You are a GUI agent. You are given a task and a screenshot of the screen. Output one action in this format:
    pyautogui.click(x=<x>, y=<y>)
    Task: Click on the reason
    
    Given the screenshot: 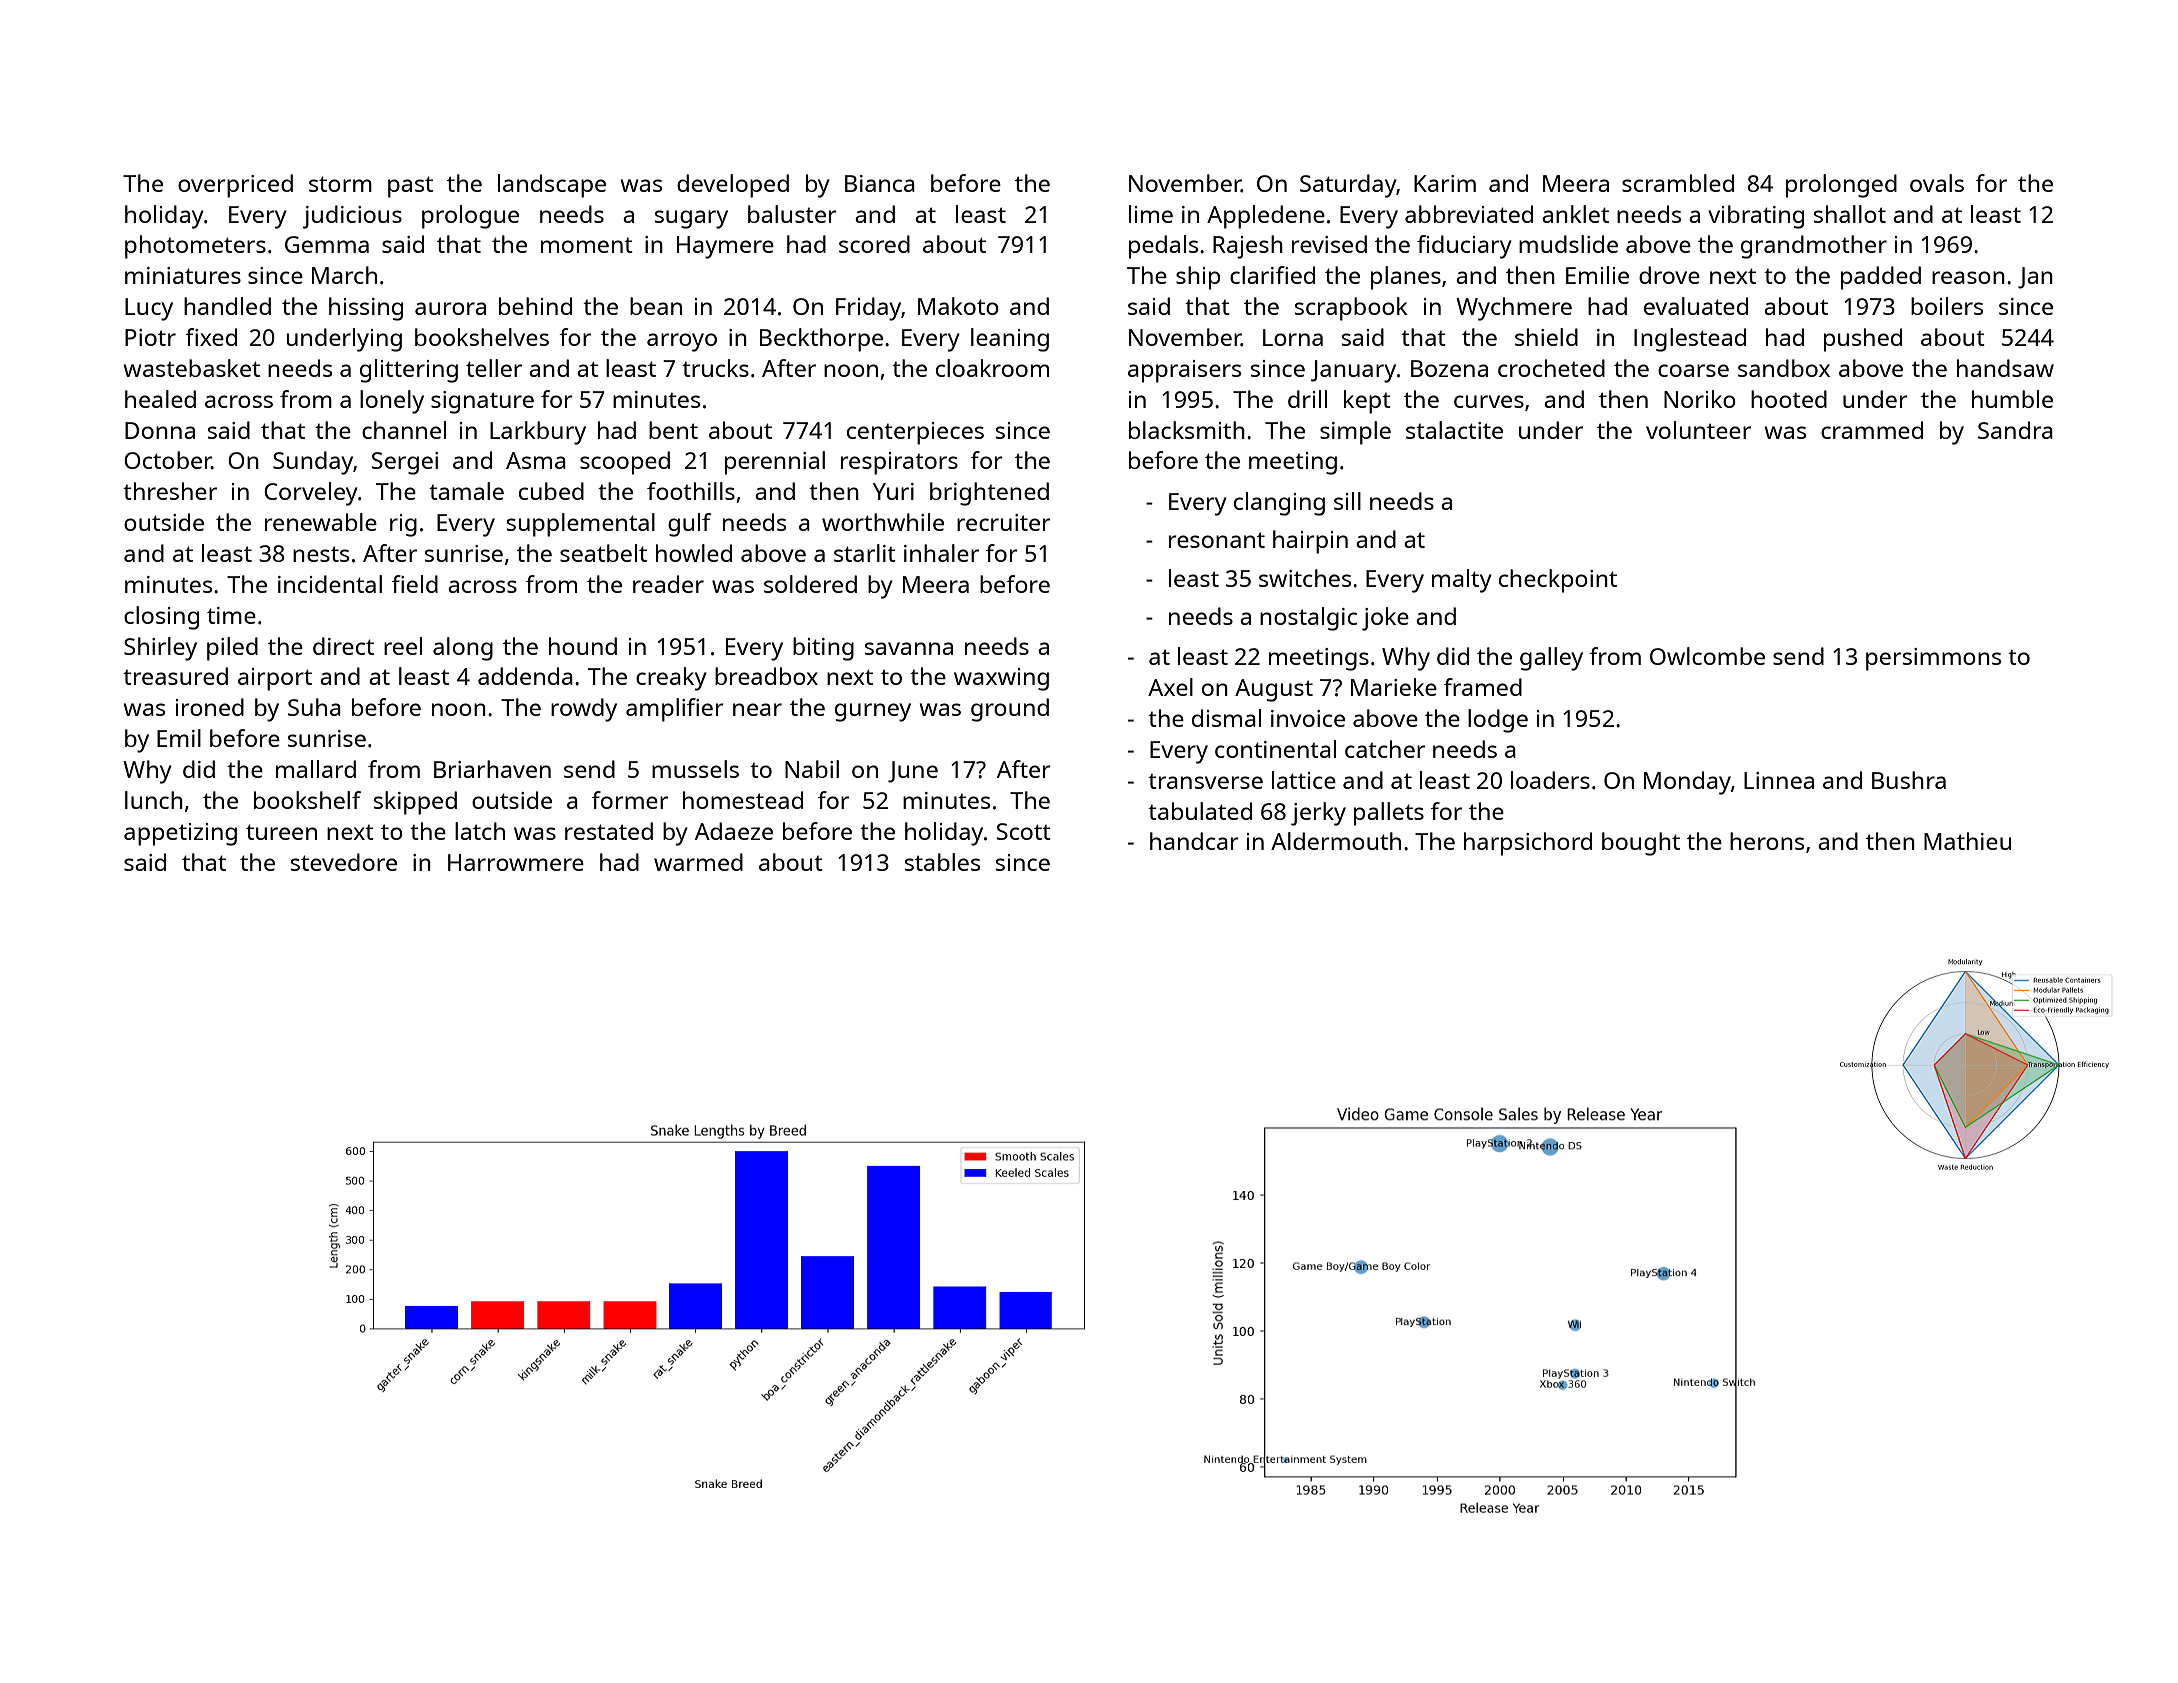 What is the action you would take?
    pyautogui.click(x=1968, y=277)
